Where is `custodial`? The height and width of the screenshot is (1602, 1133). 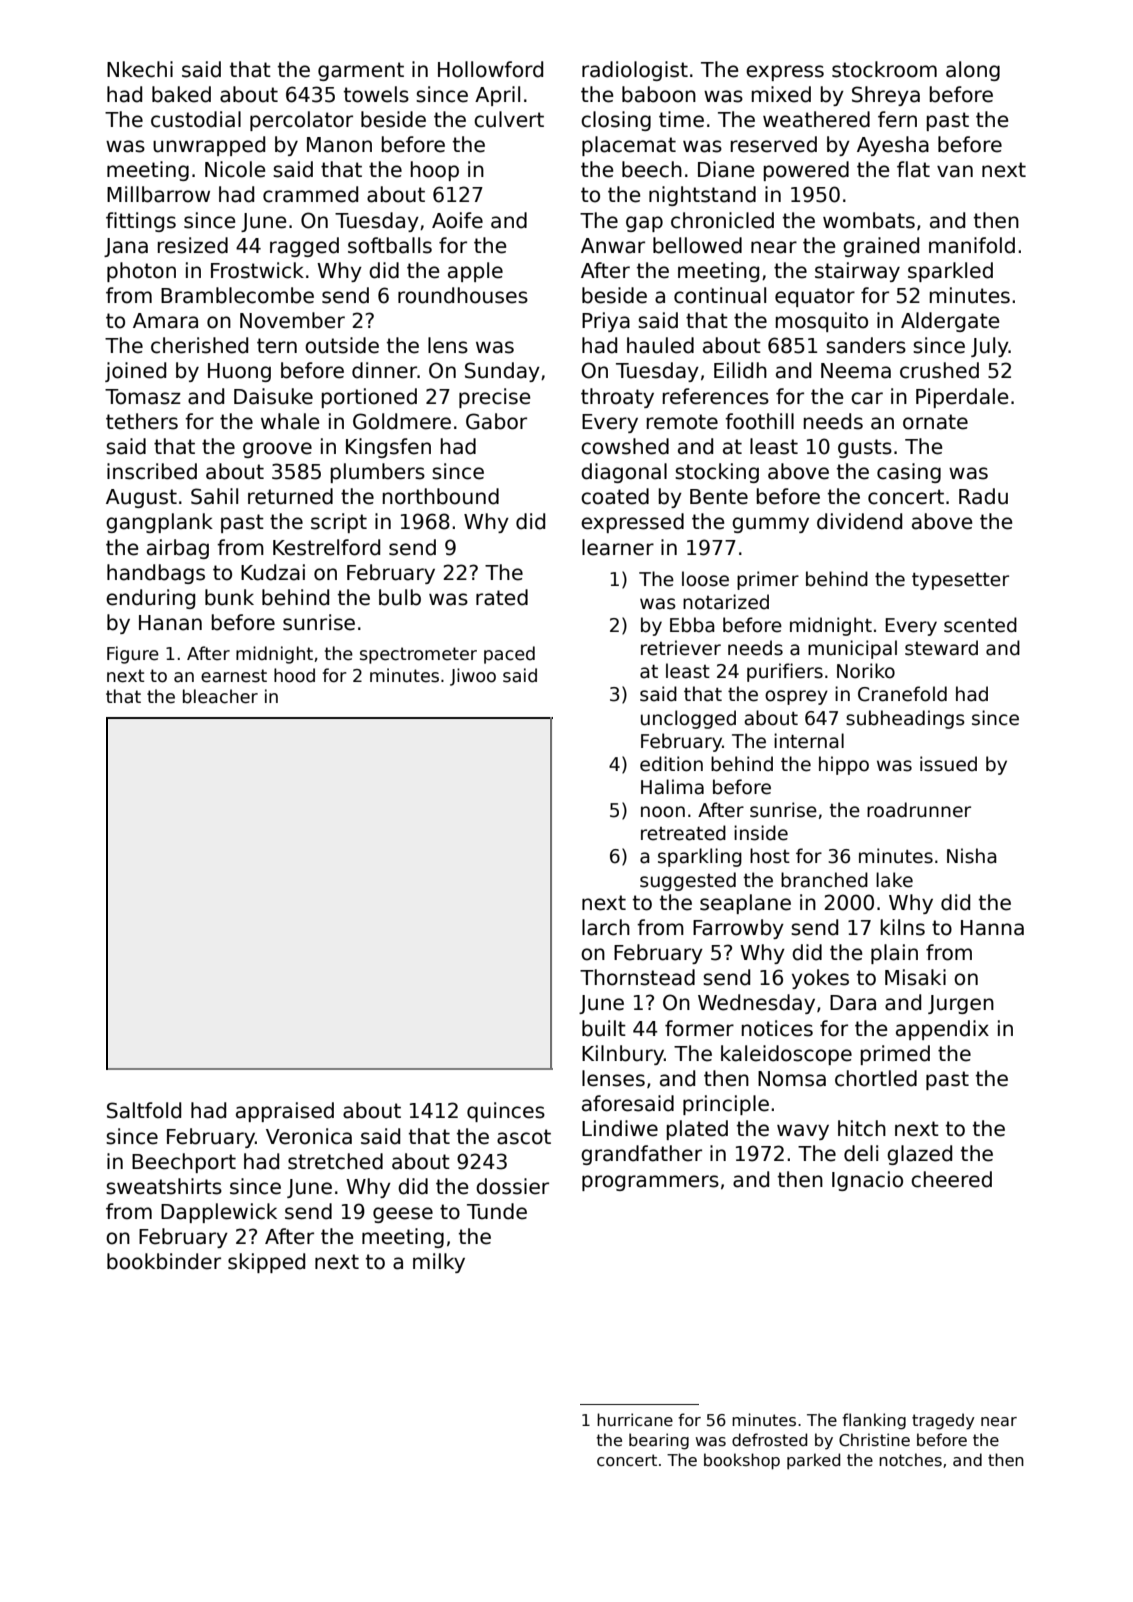 custodial is located at coordinates (196, 119).
